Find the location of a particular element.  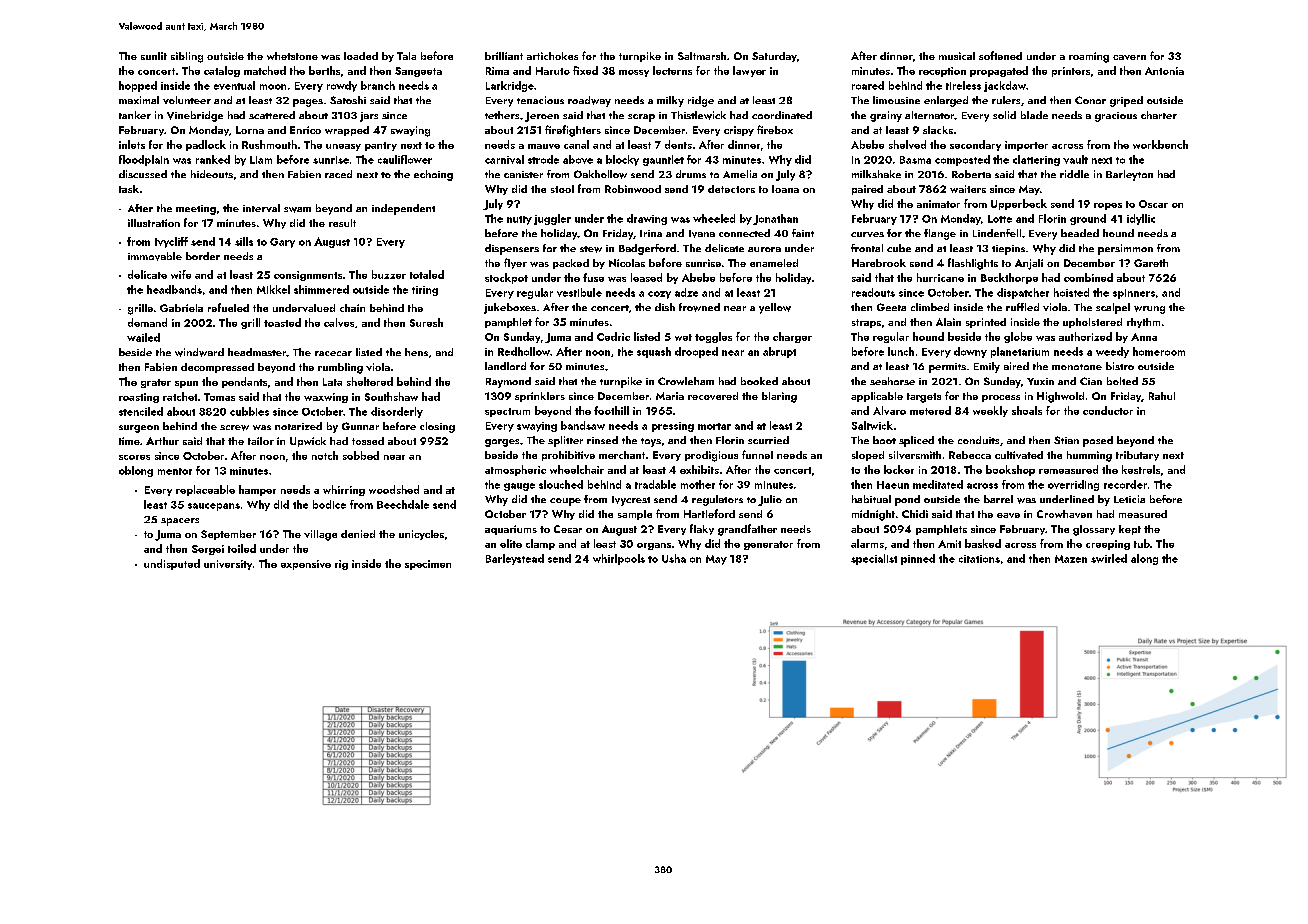

calves is located at coordinates (339, 322).
